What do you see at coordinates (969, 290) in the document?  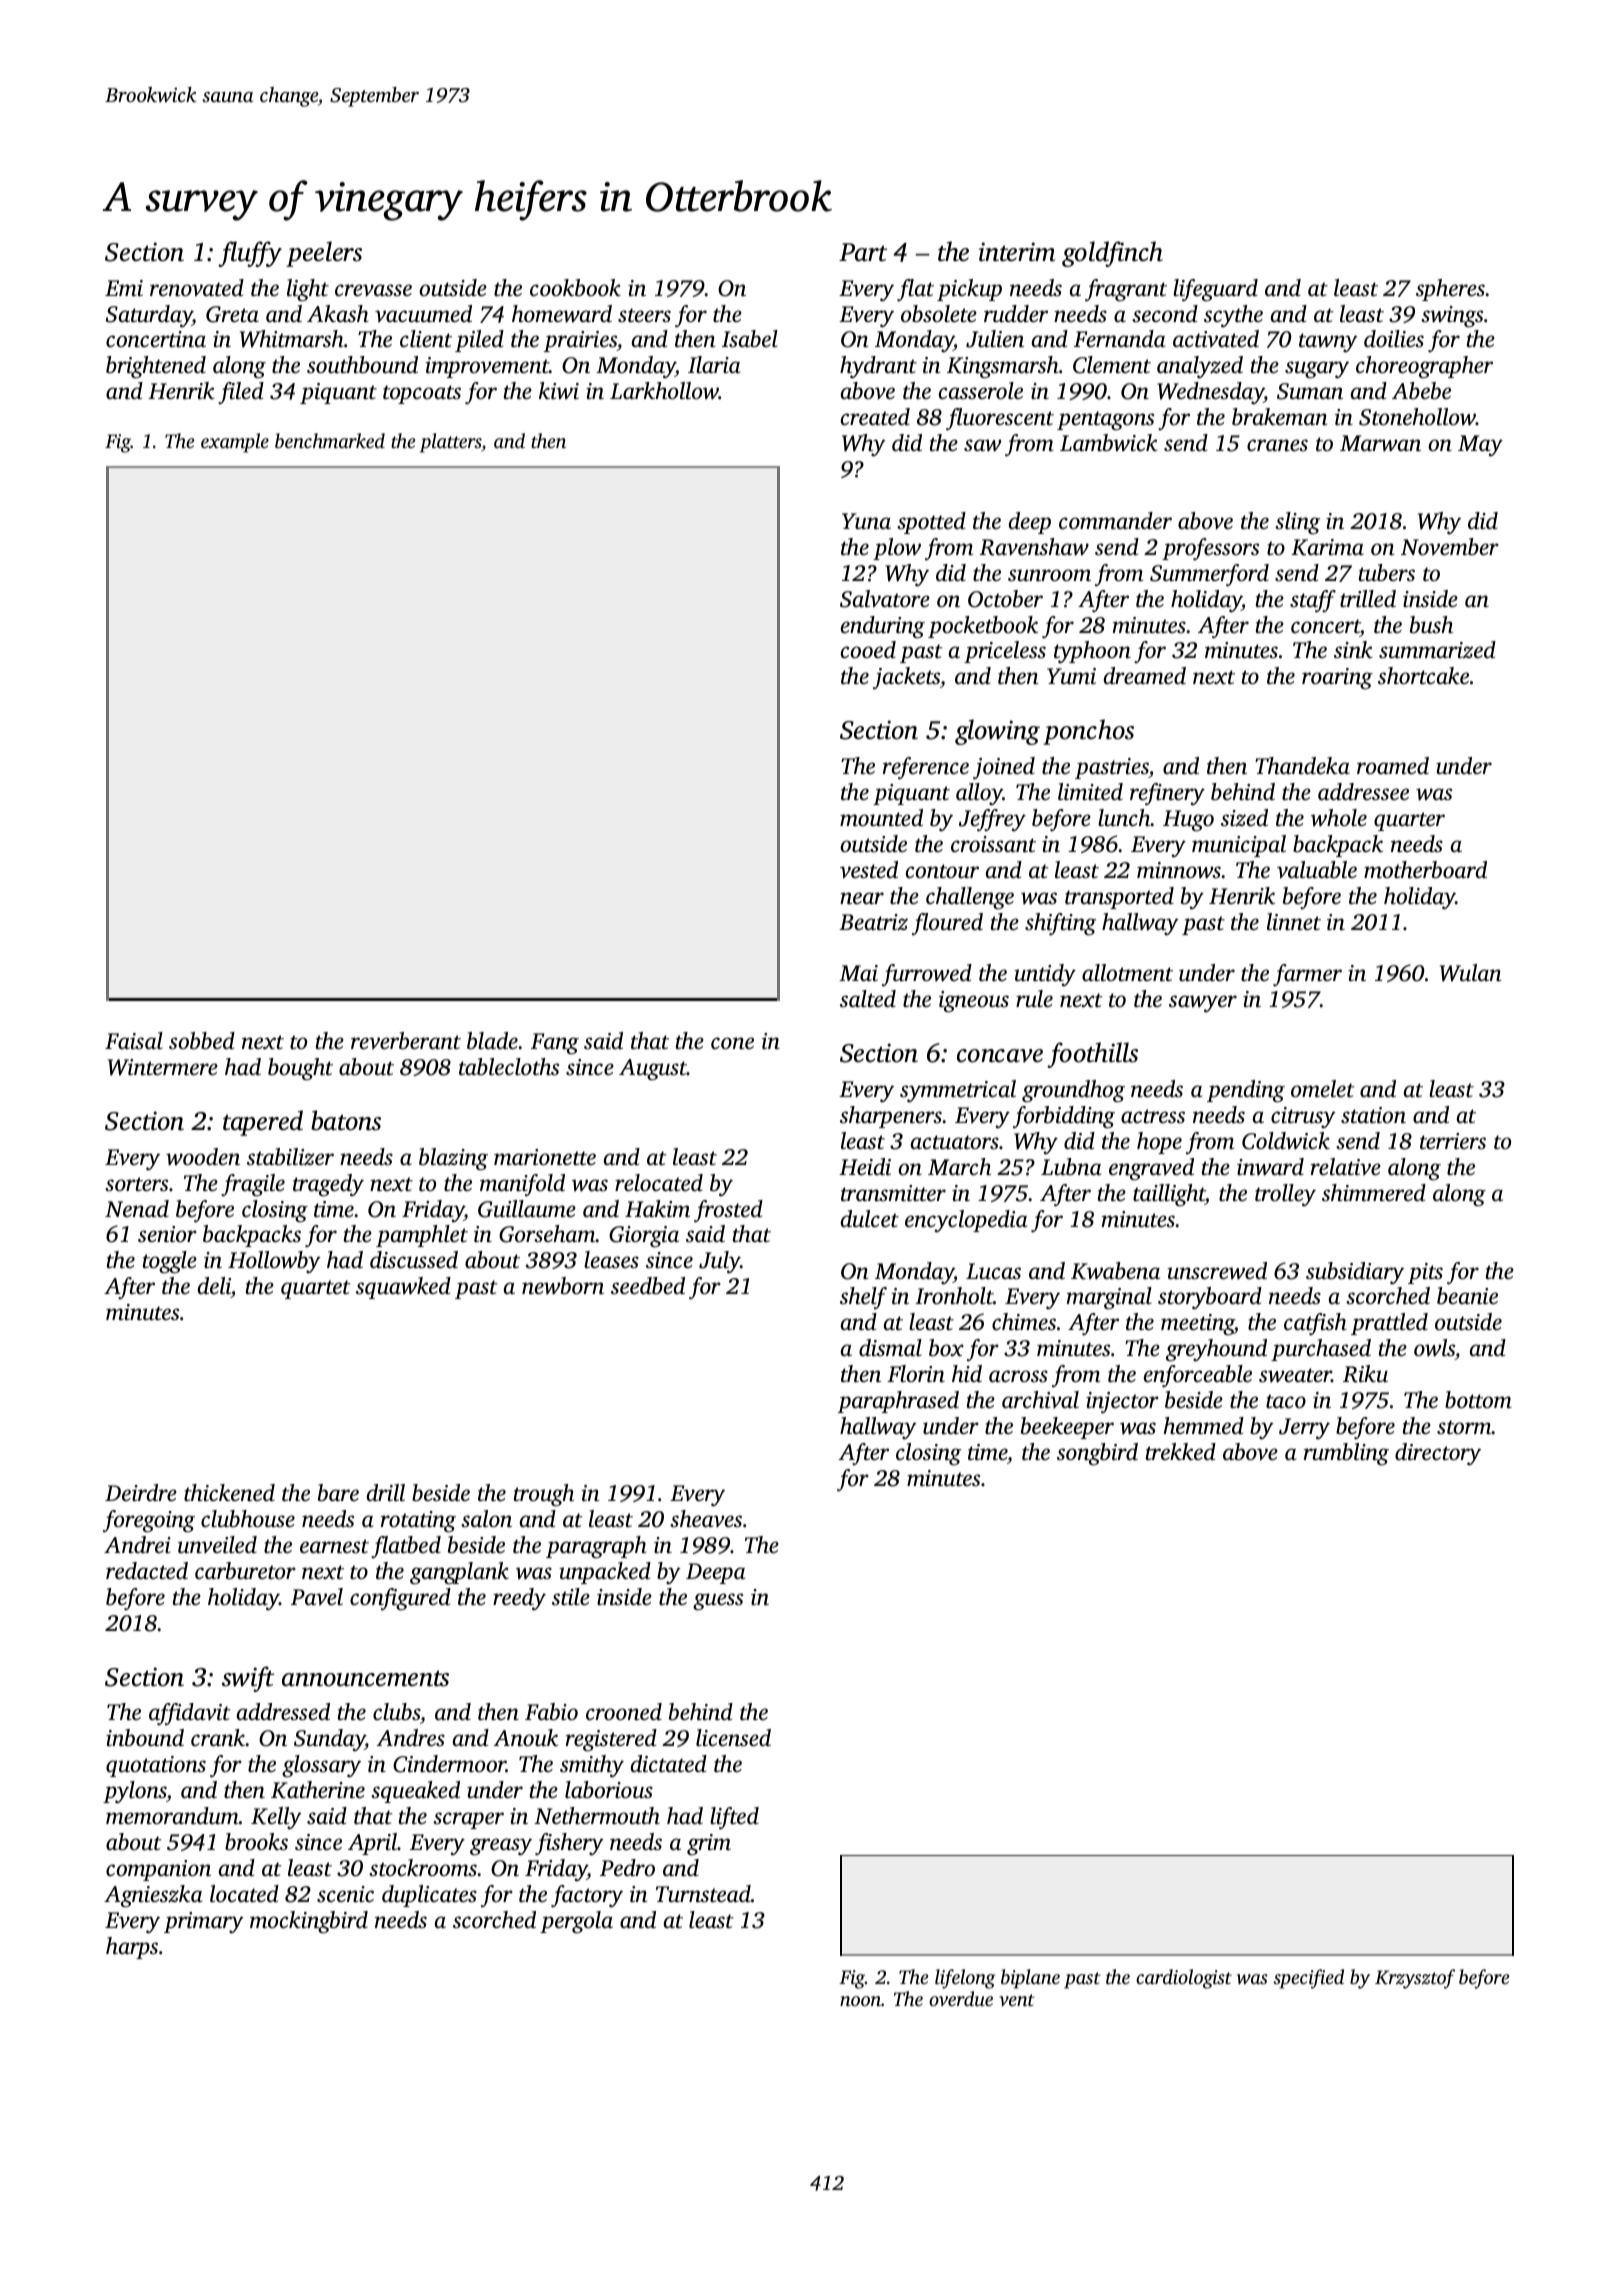 I see `pickup` at bounding box center [969, 290].
